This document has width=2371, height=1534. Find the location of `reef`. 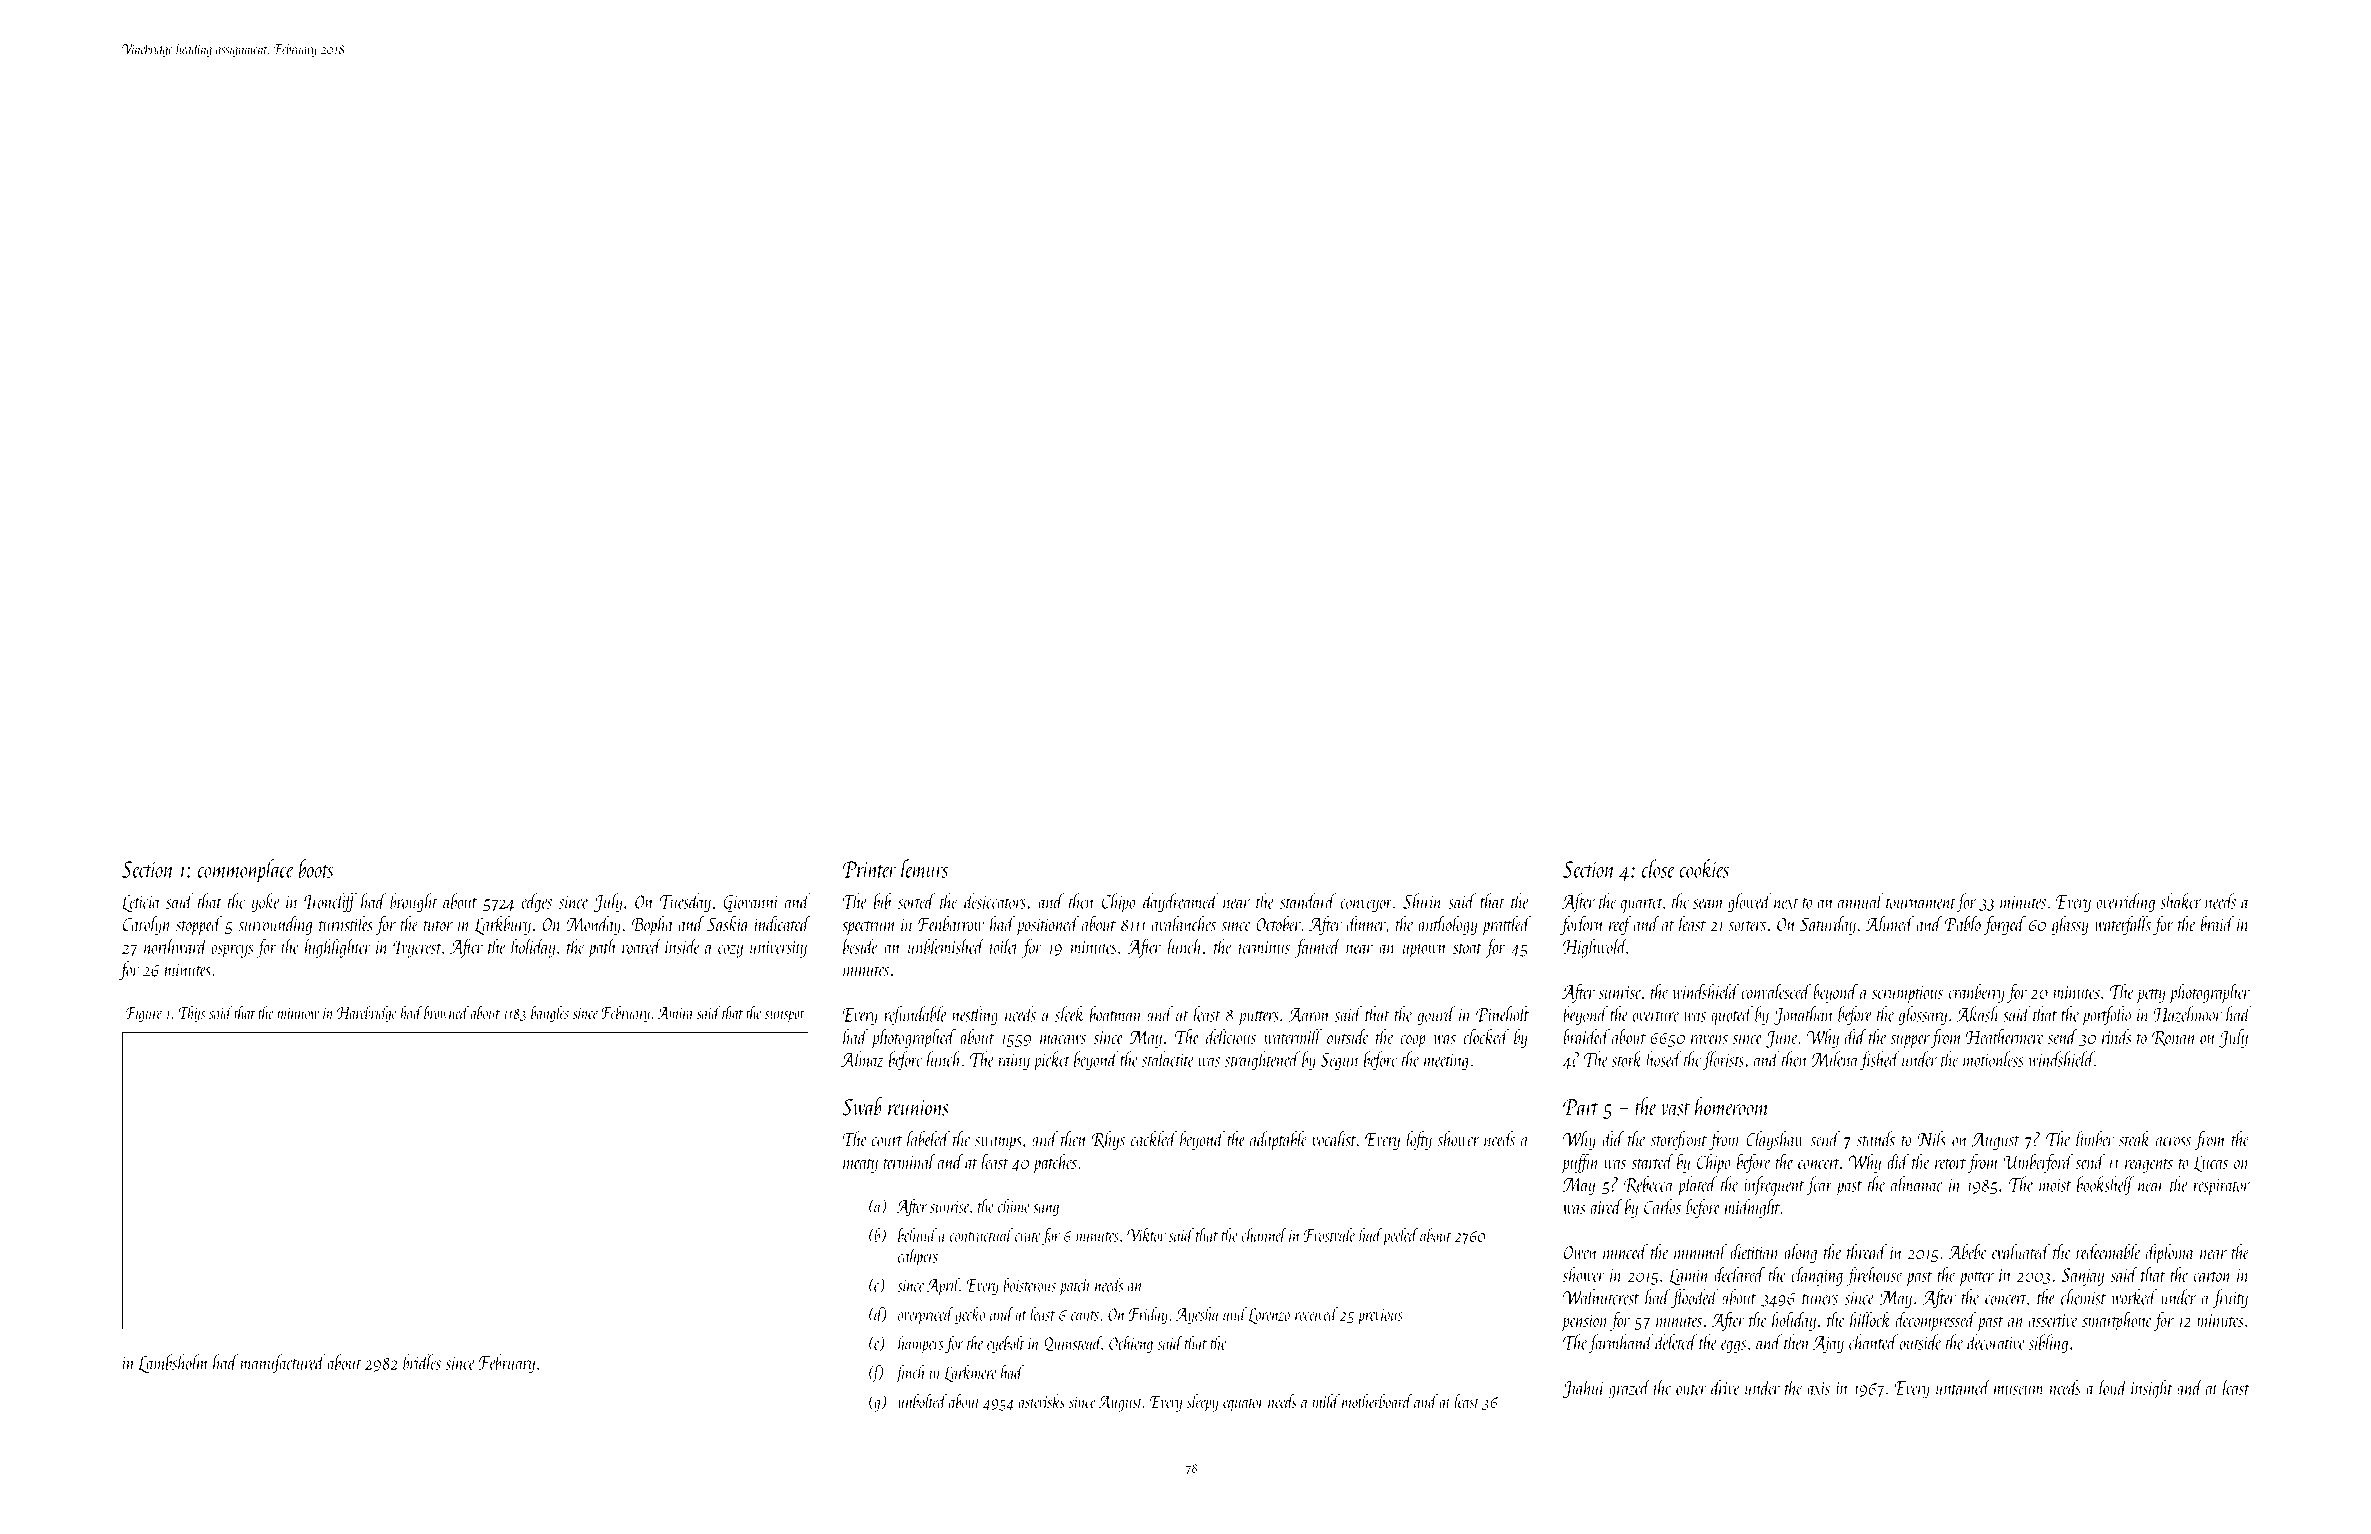

reef is located at coordinates (1620, 925).
